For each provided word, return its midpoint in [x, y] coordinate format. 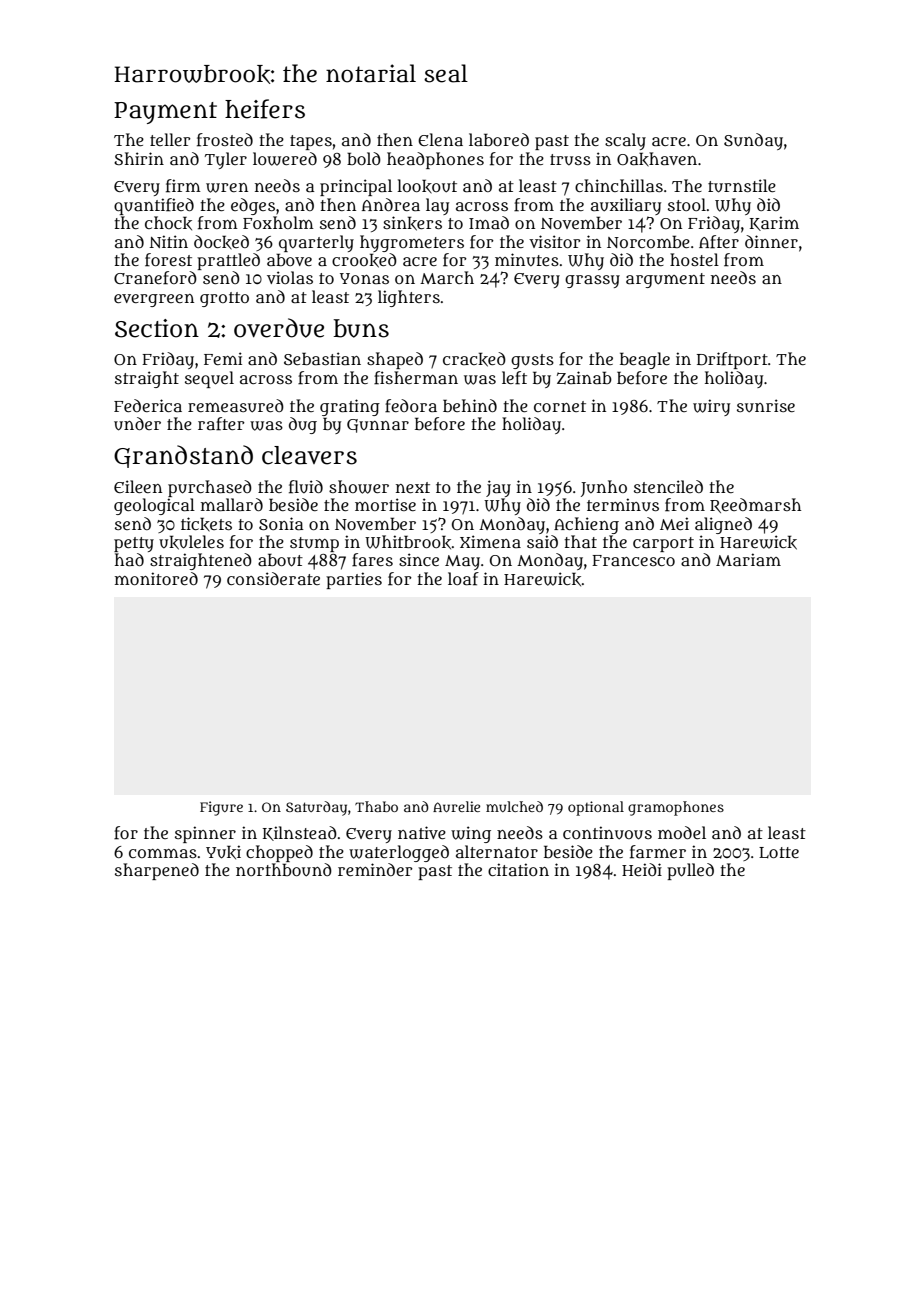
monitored [156, 578]
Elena [440, 139]
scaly [625, 141]
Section [157, 328]
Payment [165, 113]
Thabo [376, 806]
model [682, 832]
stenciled [668, 486]
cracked [474, 359]
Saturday [316, 808]
